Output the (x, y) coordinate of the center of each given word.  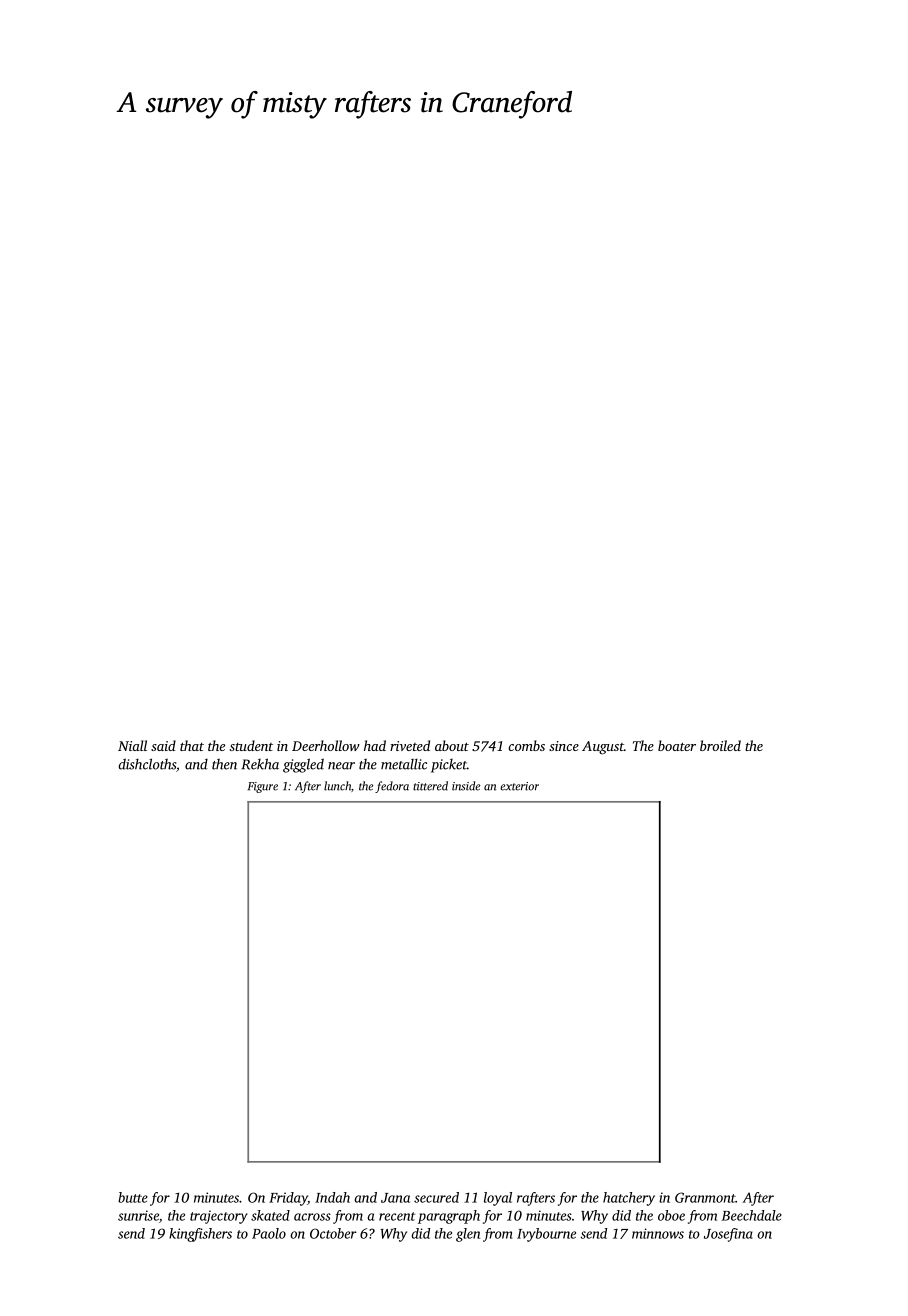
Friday (288, 1199)
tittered (430, 786)
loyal (498, 1199)
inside (466, 786)
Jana (395, 1198)
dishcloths (147, 764)
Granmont (705, 1197)
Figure (263, 787)
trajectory (219, 1217)
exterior (519, 786)
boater (677, 745)
